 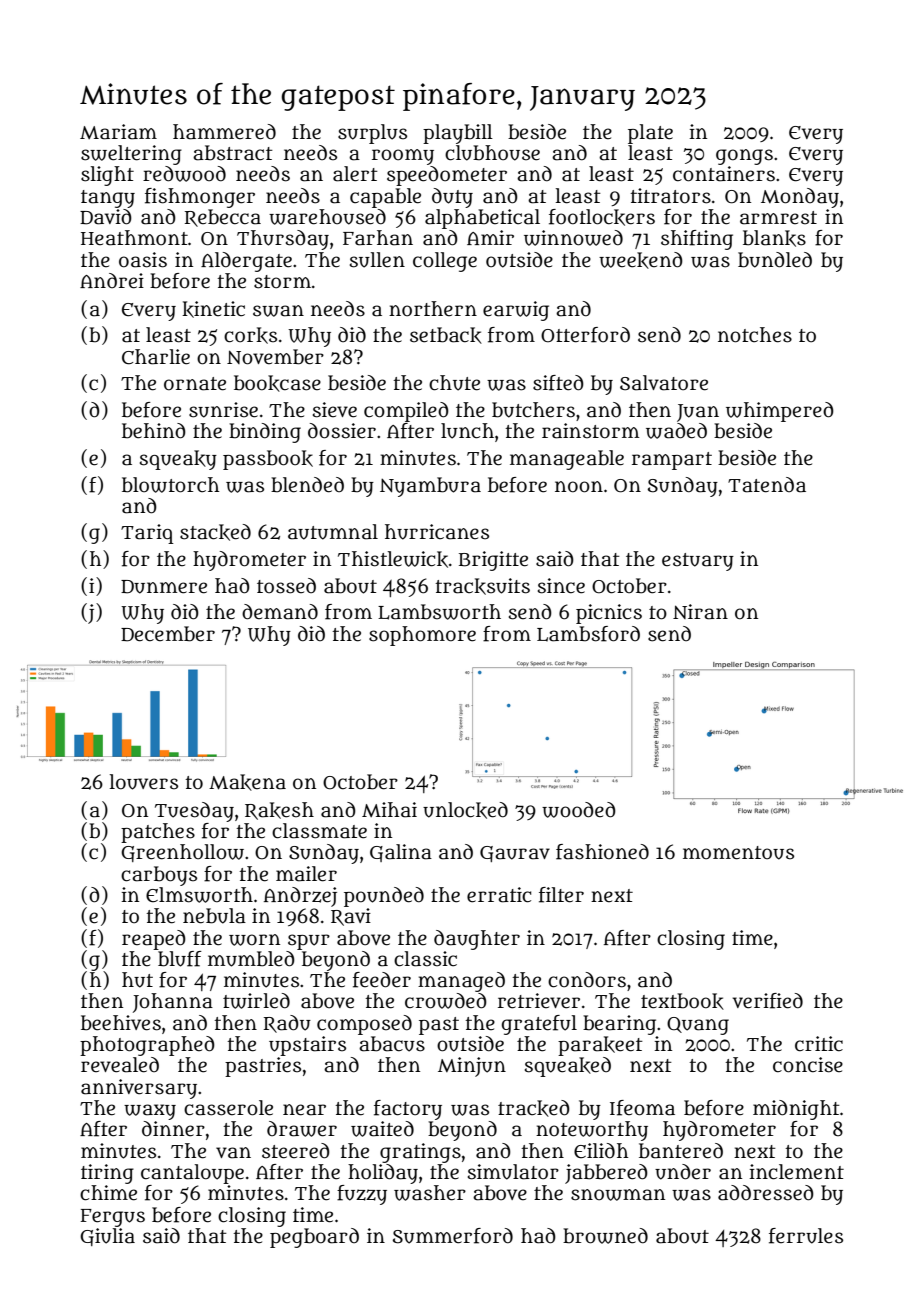 I want to click on tossed, so click(x=286, y=586).
